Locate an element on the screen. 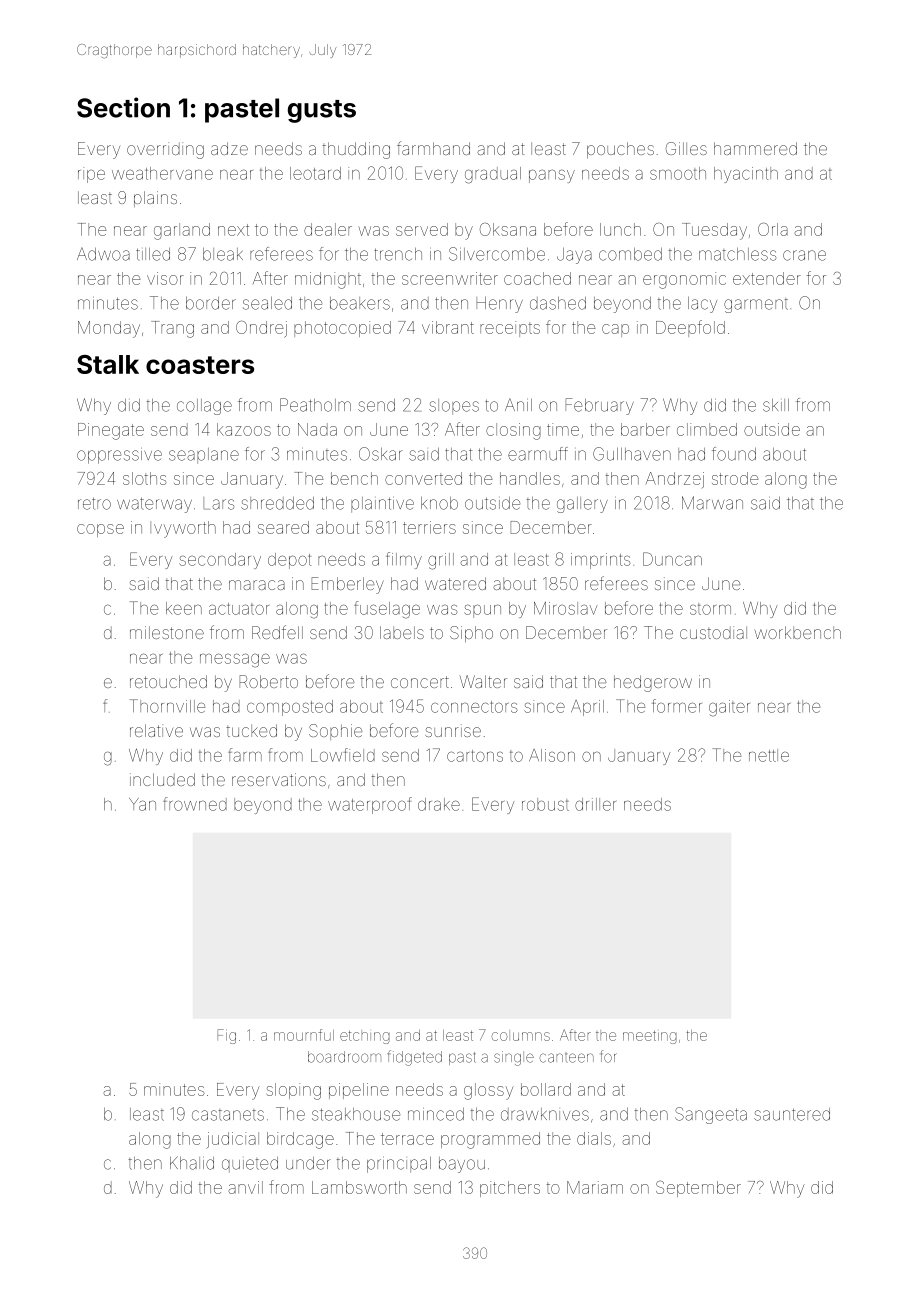  Section is located at coordinates (123, 107).
